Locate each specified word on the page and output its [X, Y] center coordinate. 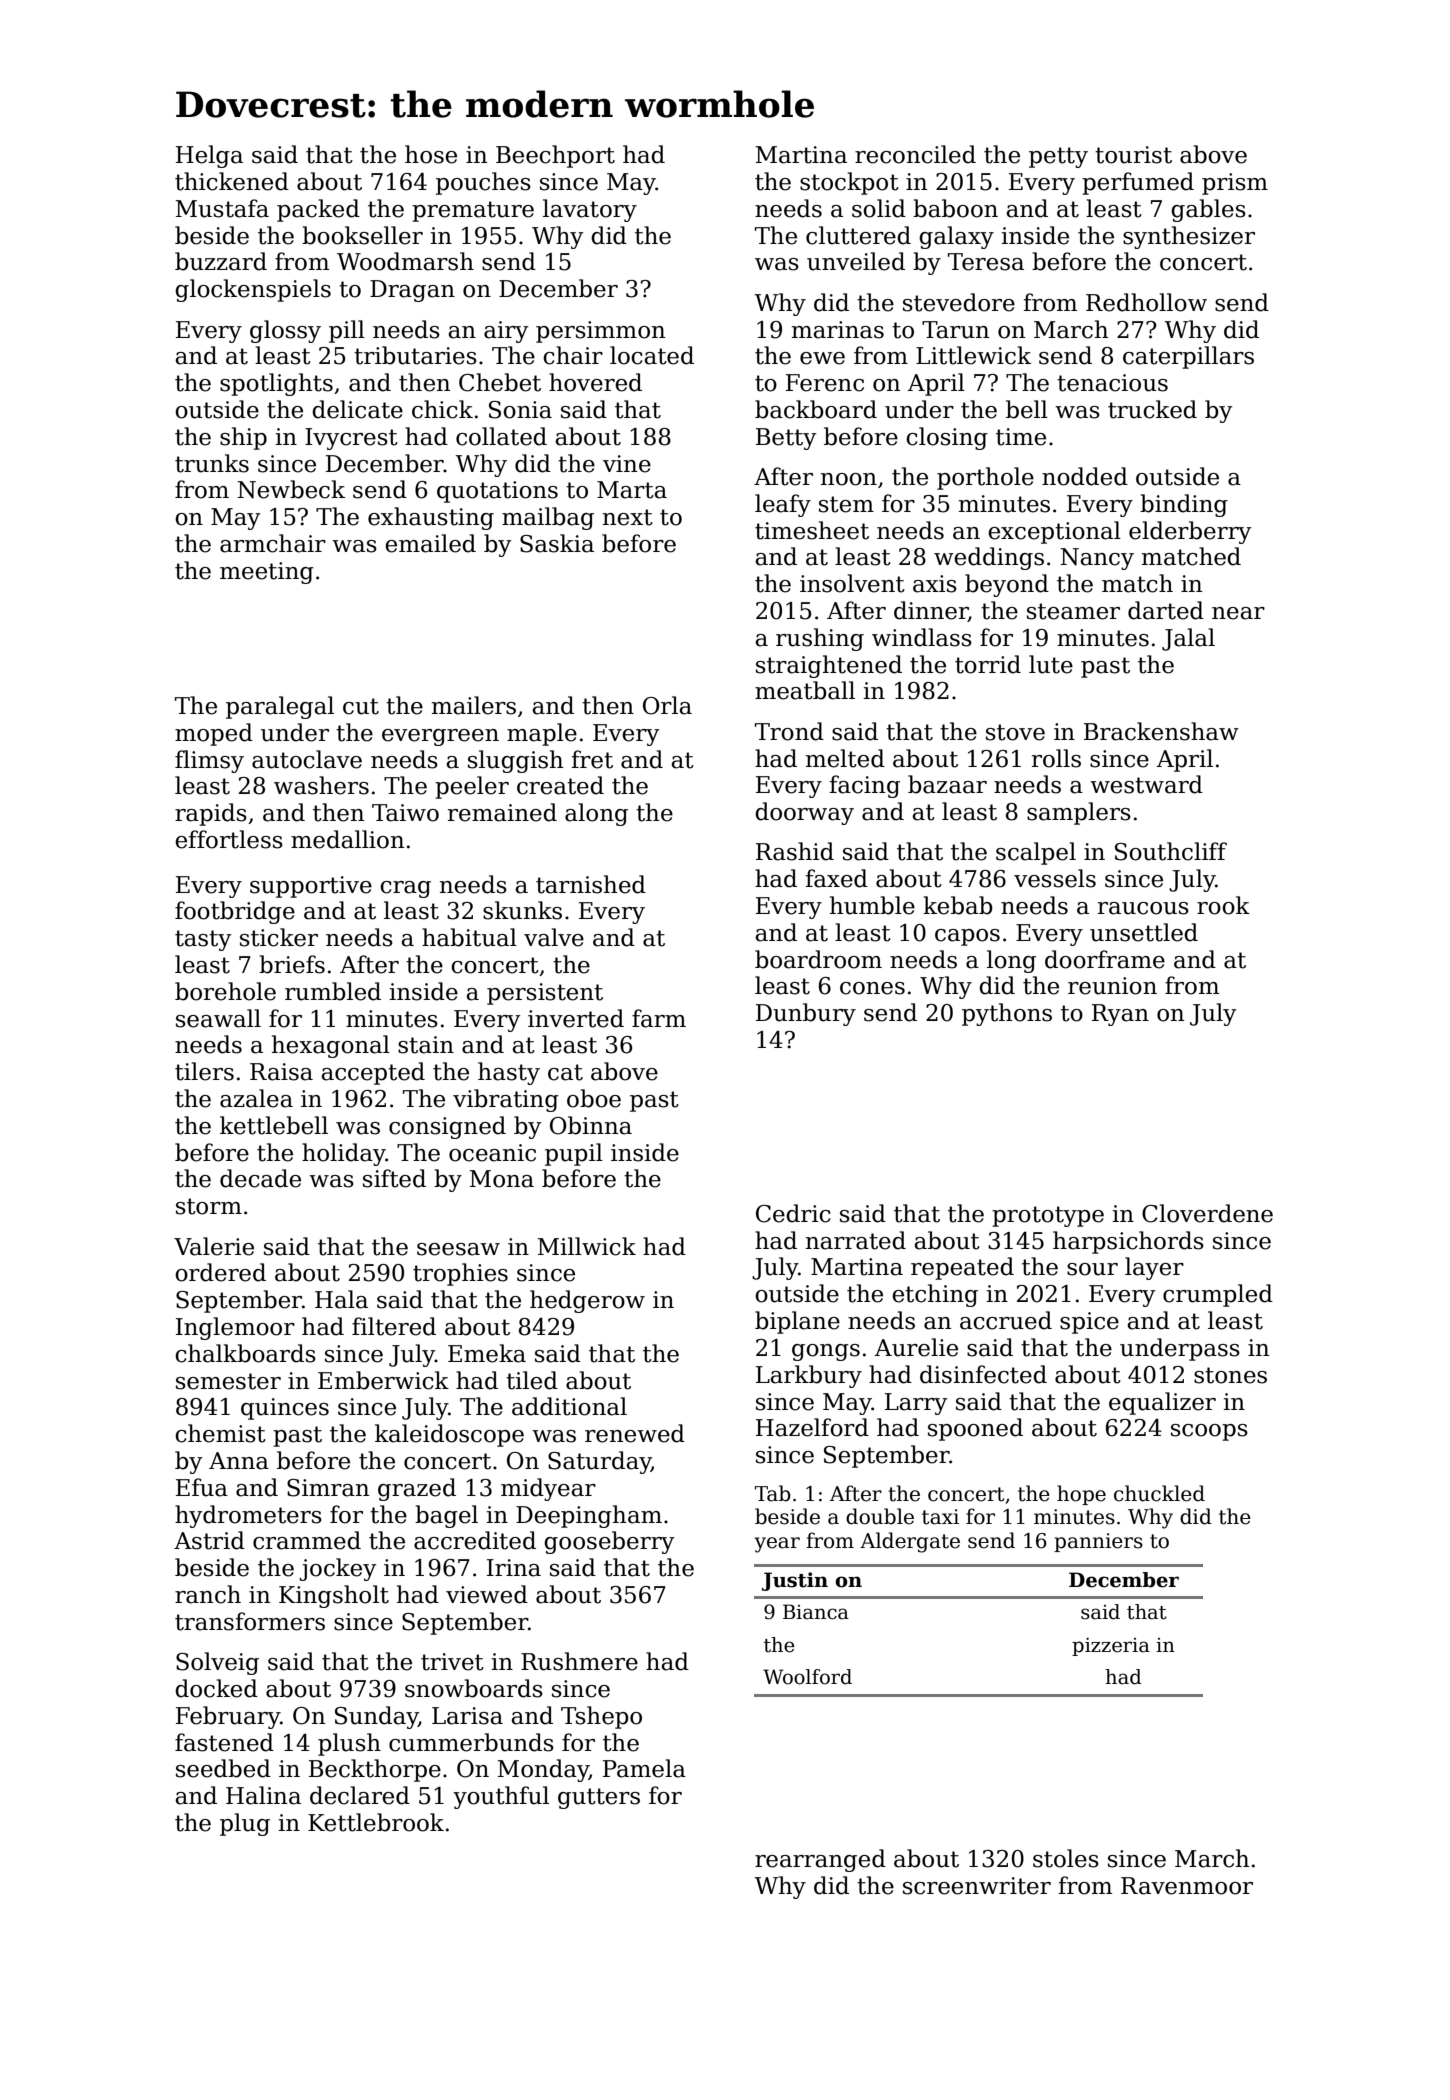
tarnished [591, 884]
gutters [599, 1798]
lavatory [590, 210]
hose [431, 154]
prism [1235, 184]
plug [245, 1824]
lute [1051, 664]
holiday [344, 1154]
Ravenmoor [1187, 1886]
